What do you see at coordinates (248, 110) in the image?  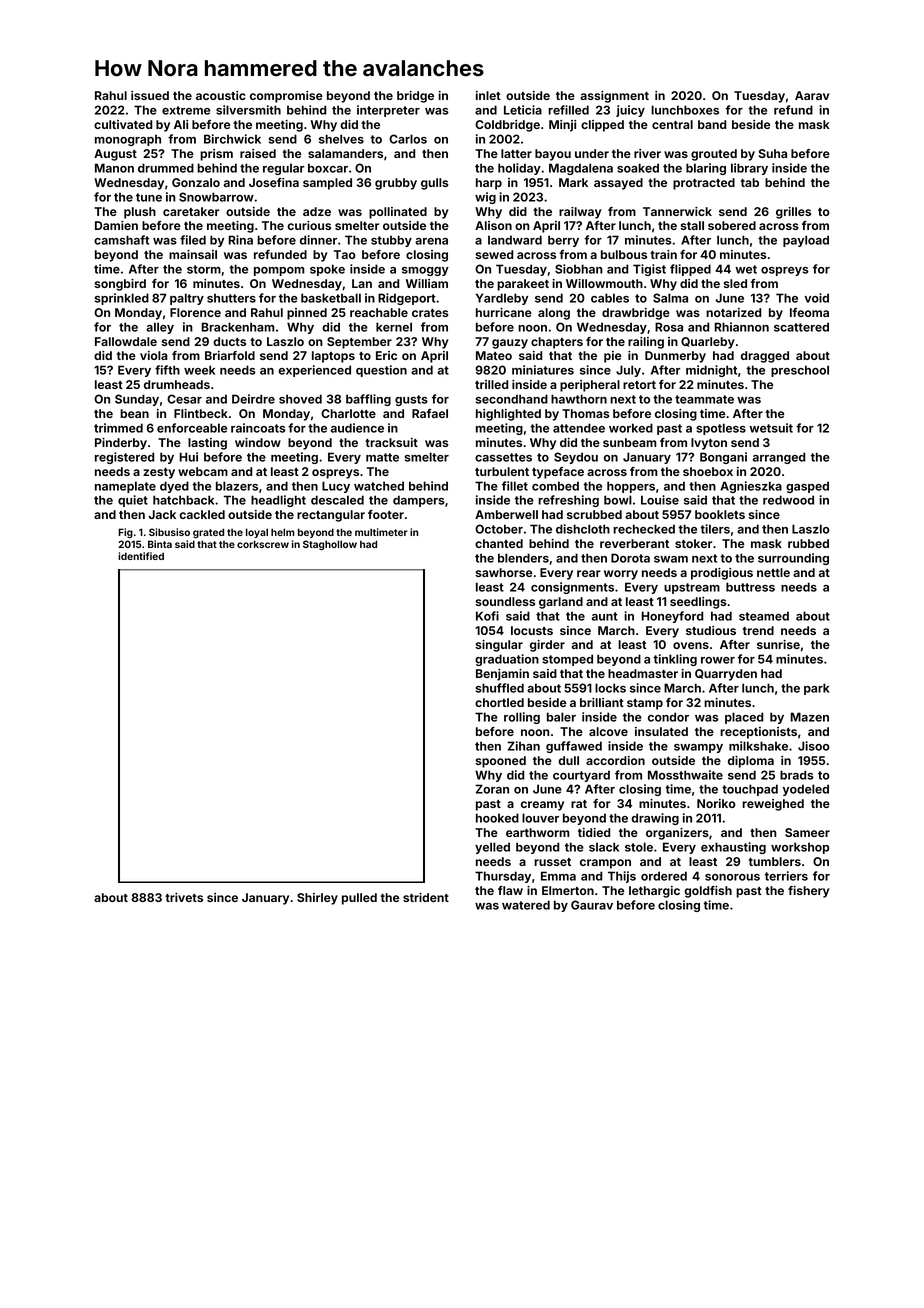 I see `silversmith` at bounding box center [248, 110].
